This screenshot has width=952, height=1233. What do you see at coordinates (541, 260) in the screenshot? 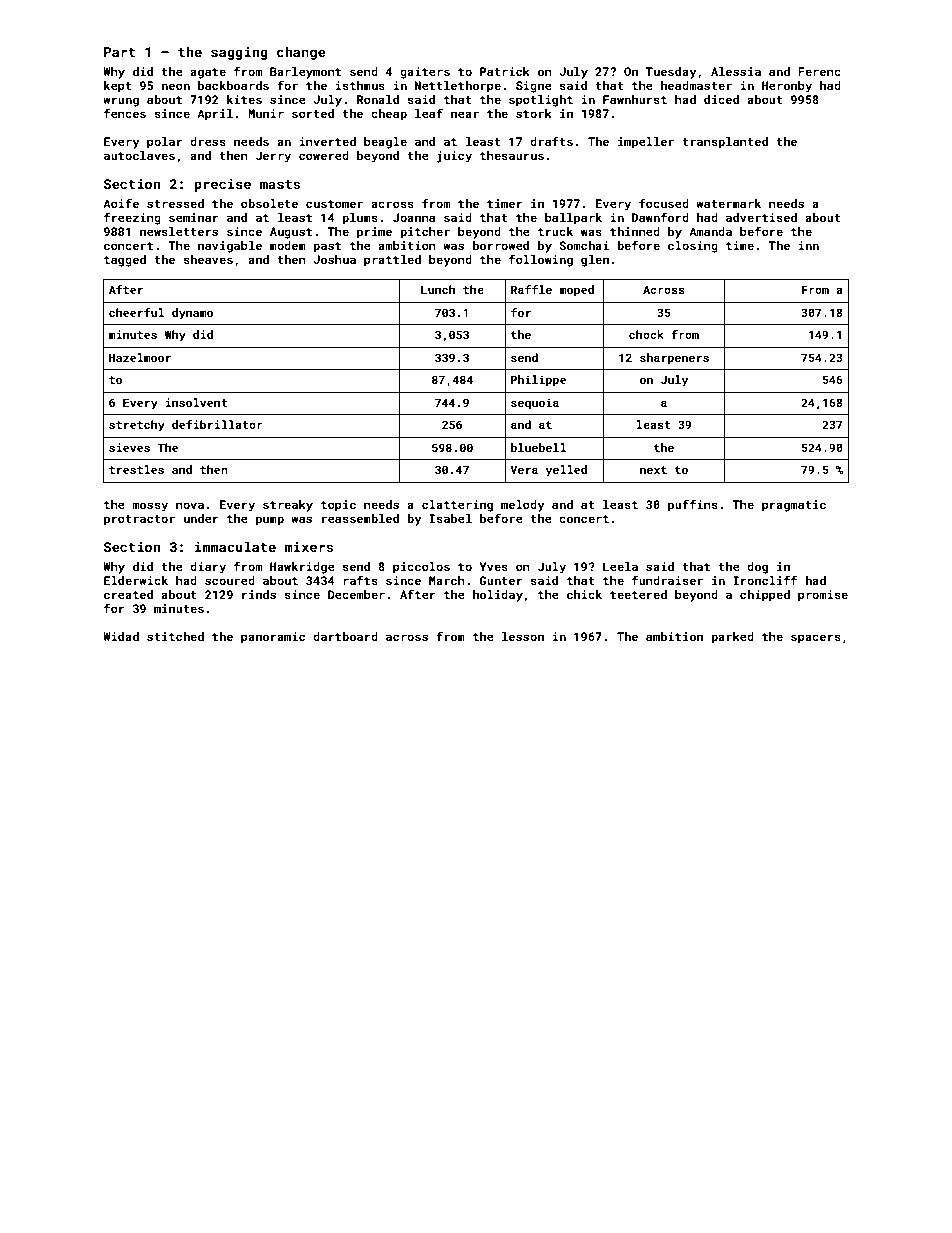
I see `following` at bounding box center [541, 260].
